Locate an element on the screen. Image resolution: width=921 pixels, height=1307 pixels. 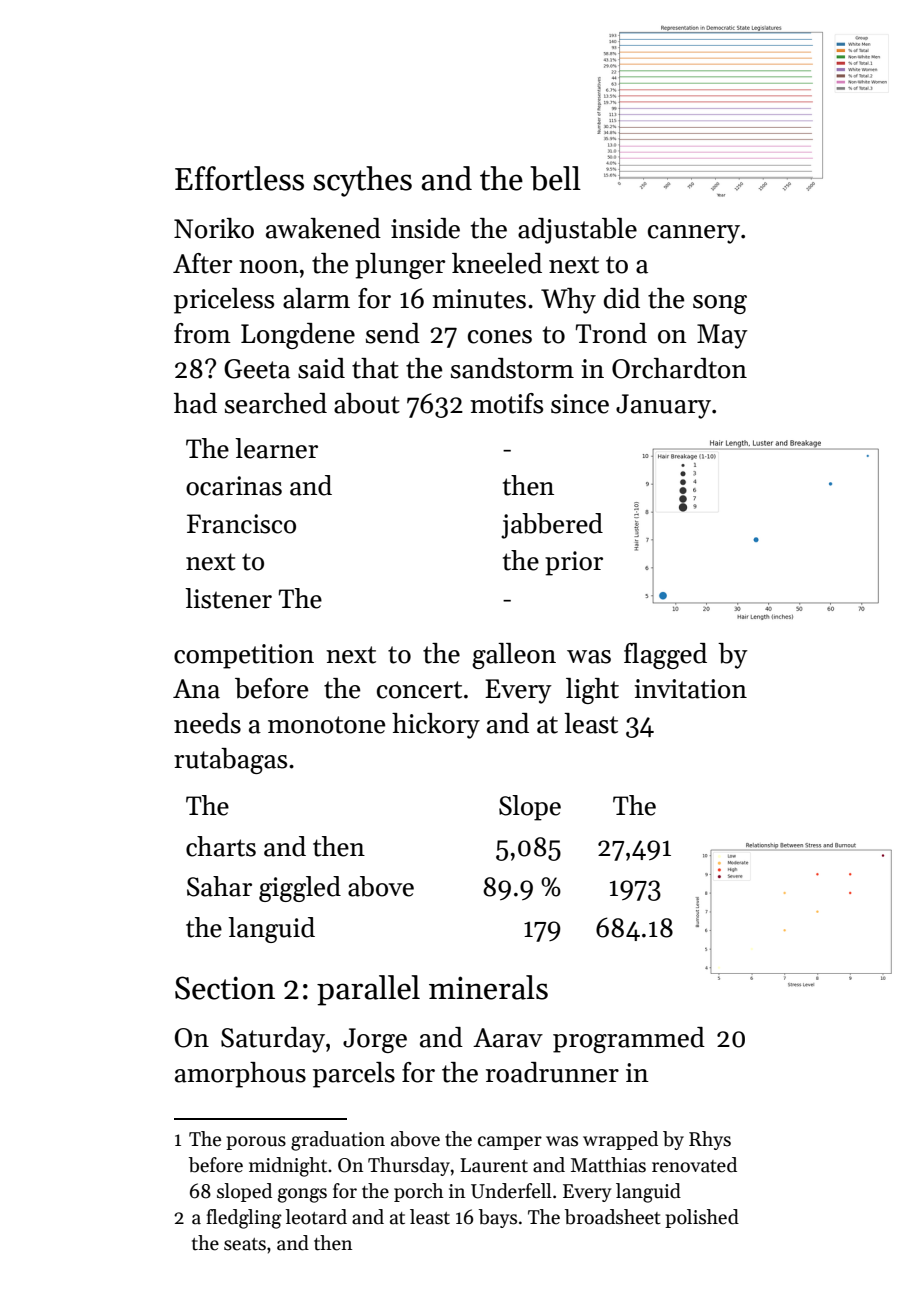
Sahar is located at coordinates (219, 886).
